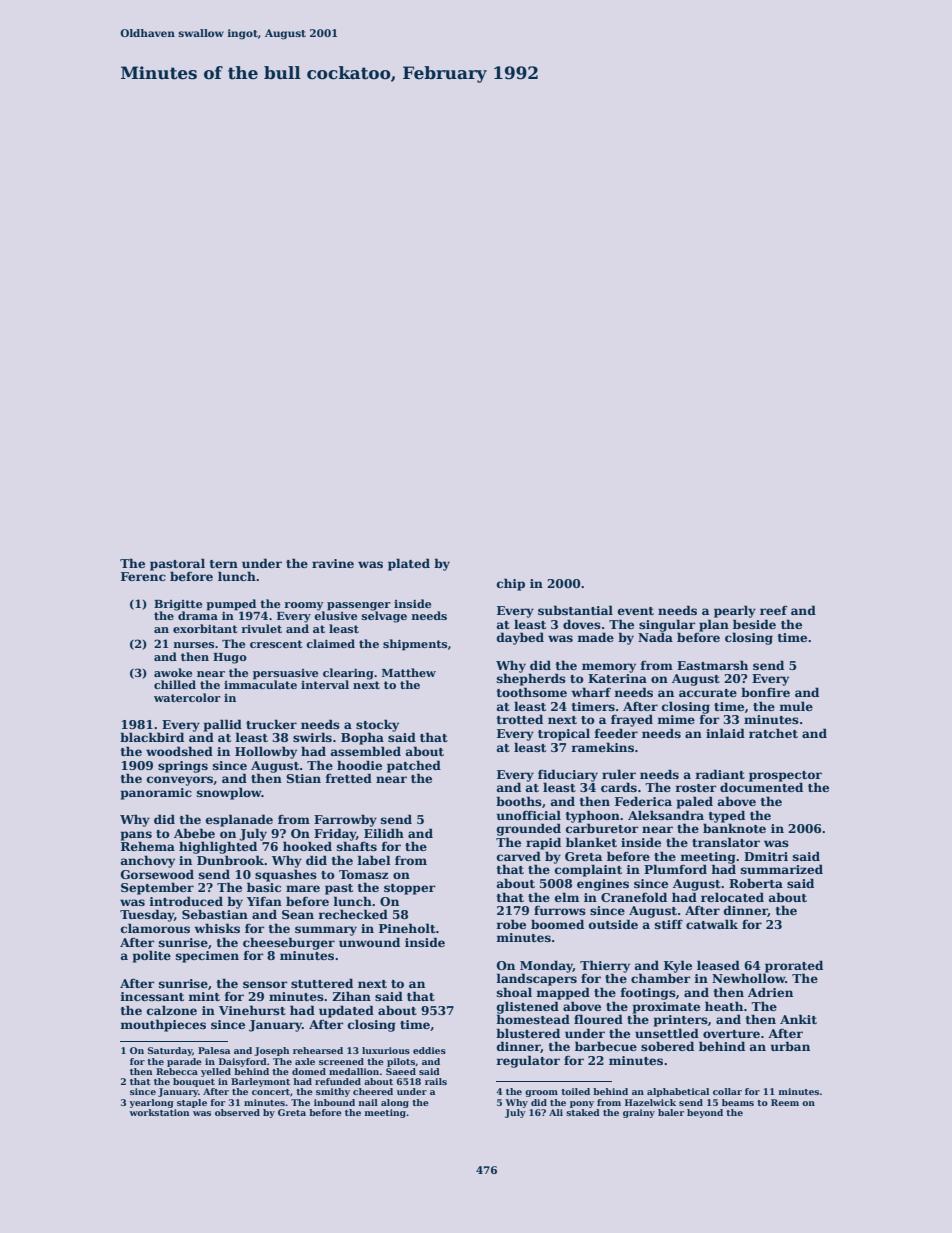 The width and height of the screenshot is (952, 1233). Describe the element at coordinates (675, 869) in the screenshot. I see `Plumford` at that location.
